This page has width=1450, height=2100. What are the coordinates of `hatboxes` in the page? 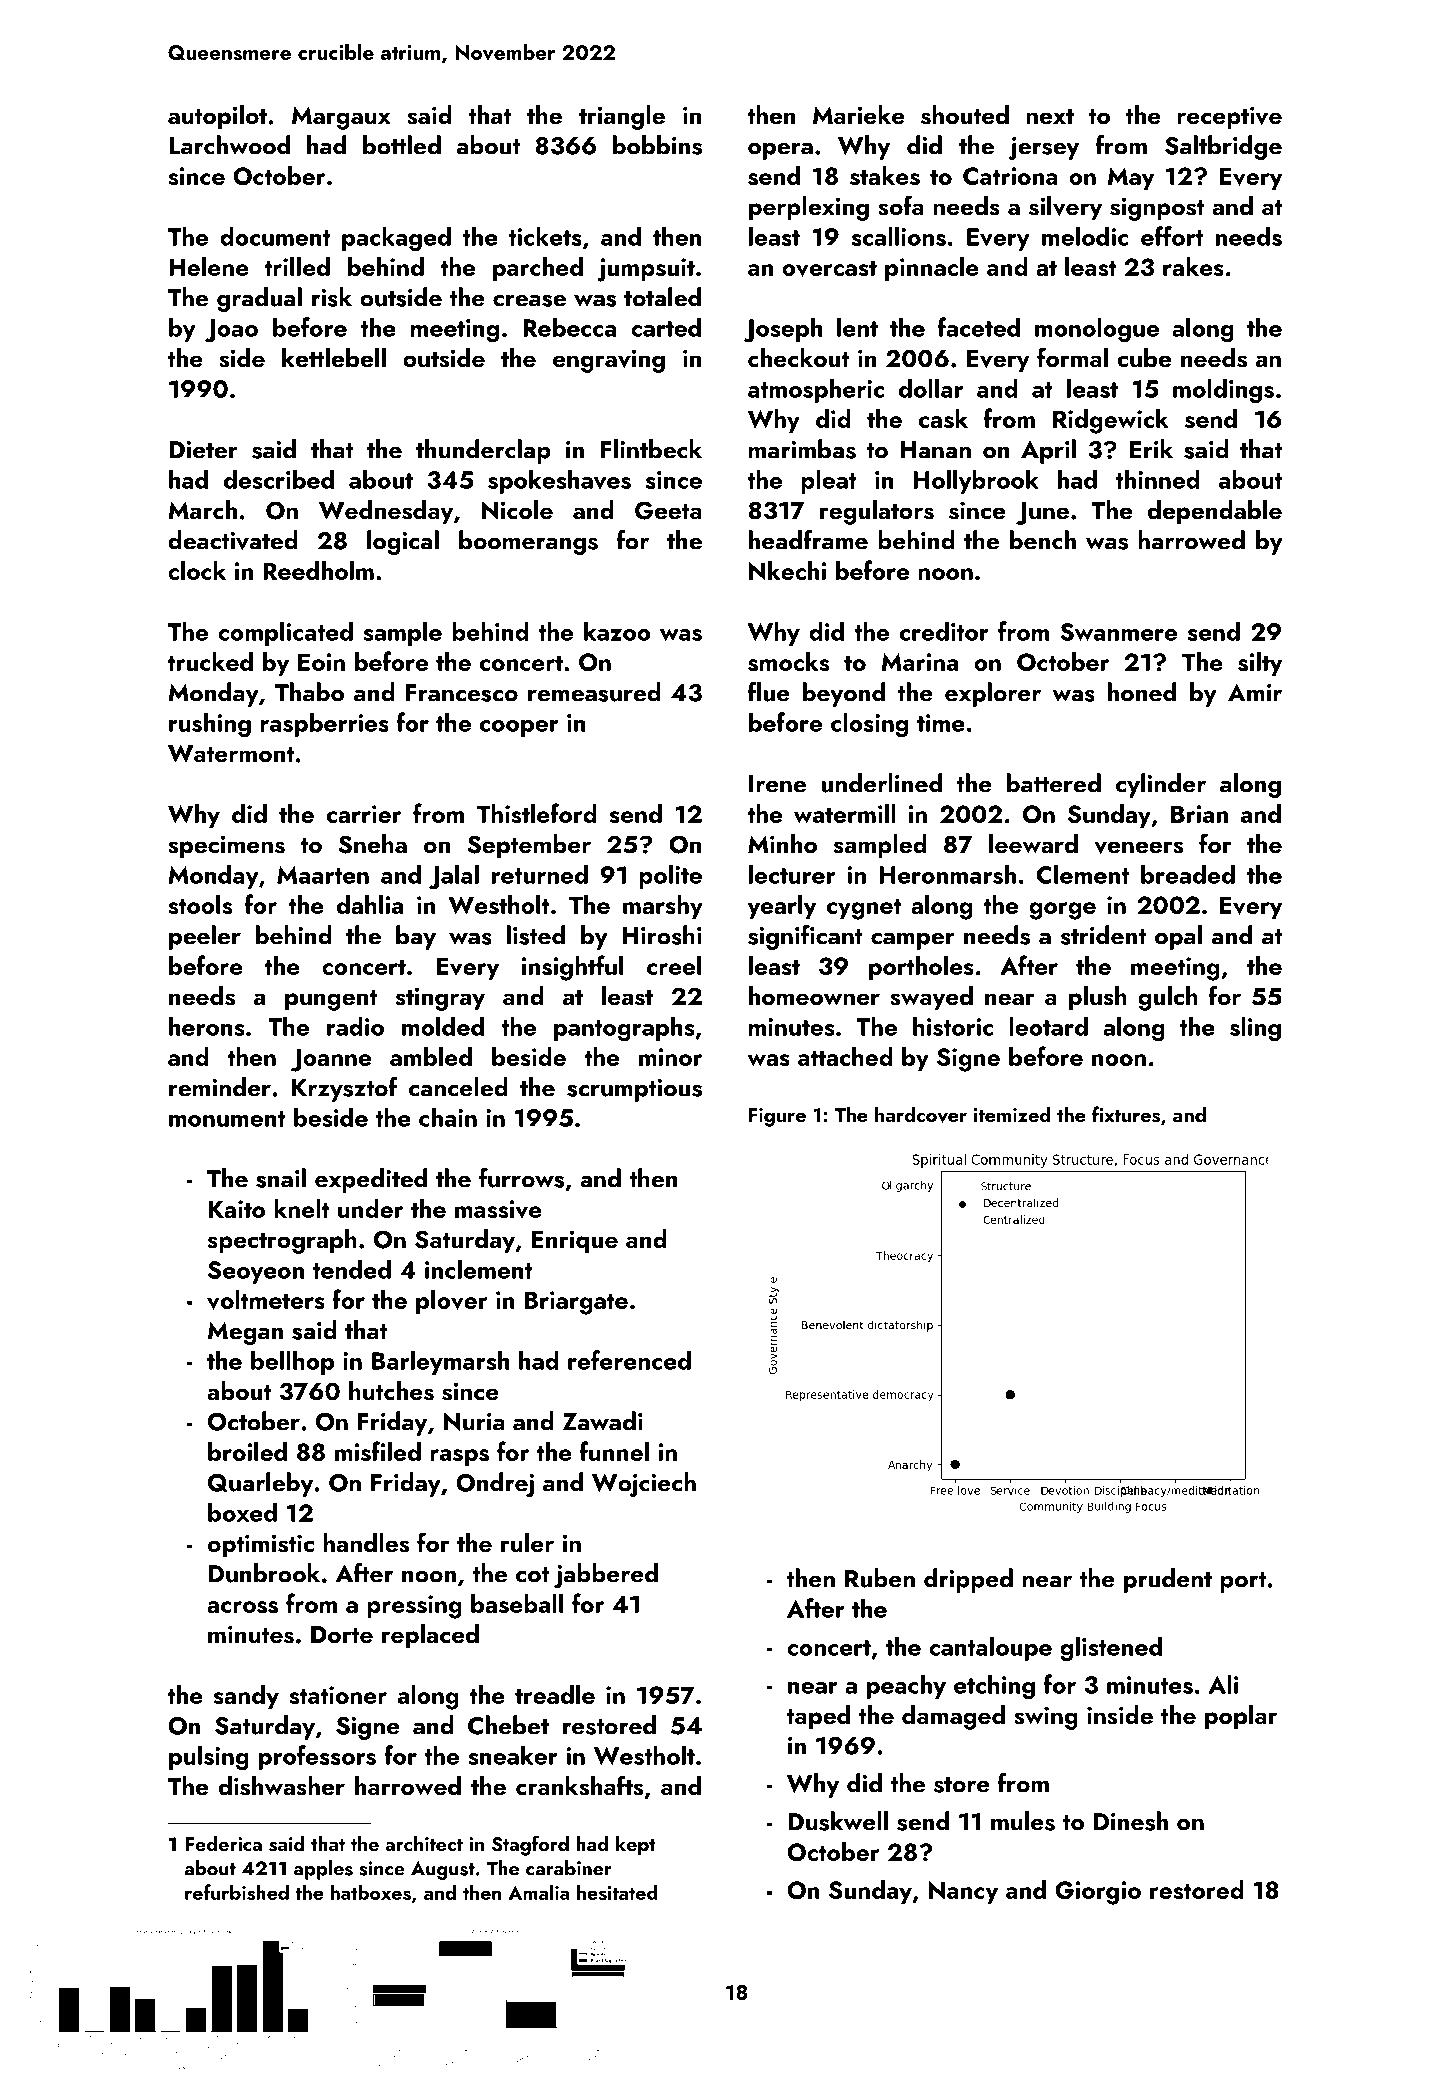 It's located at (371, 1892).
